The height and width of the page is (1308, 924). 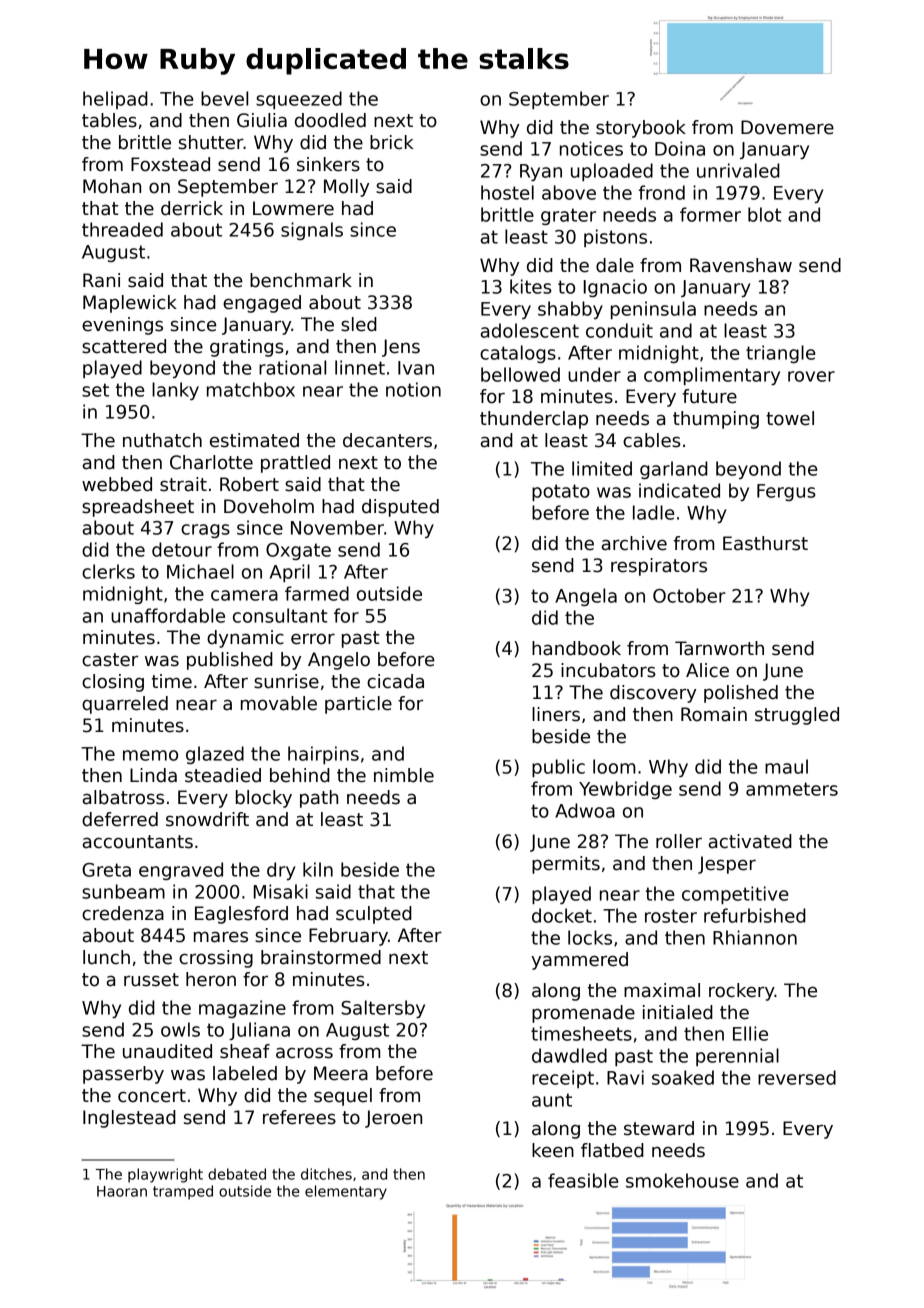 I want to click on nimble, so click(x=404, y=775).
